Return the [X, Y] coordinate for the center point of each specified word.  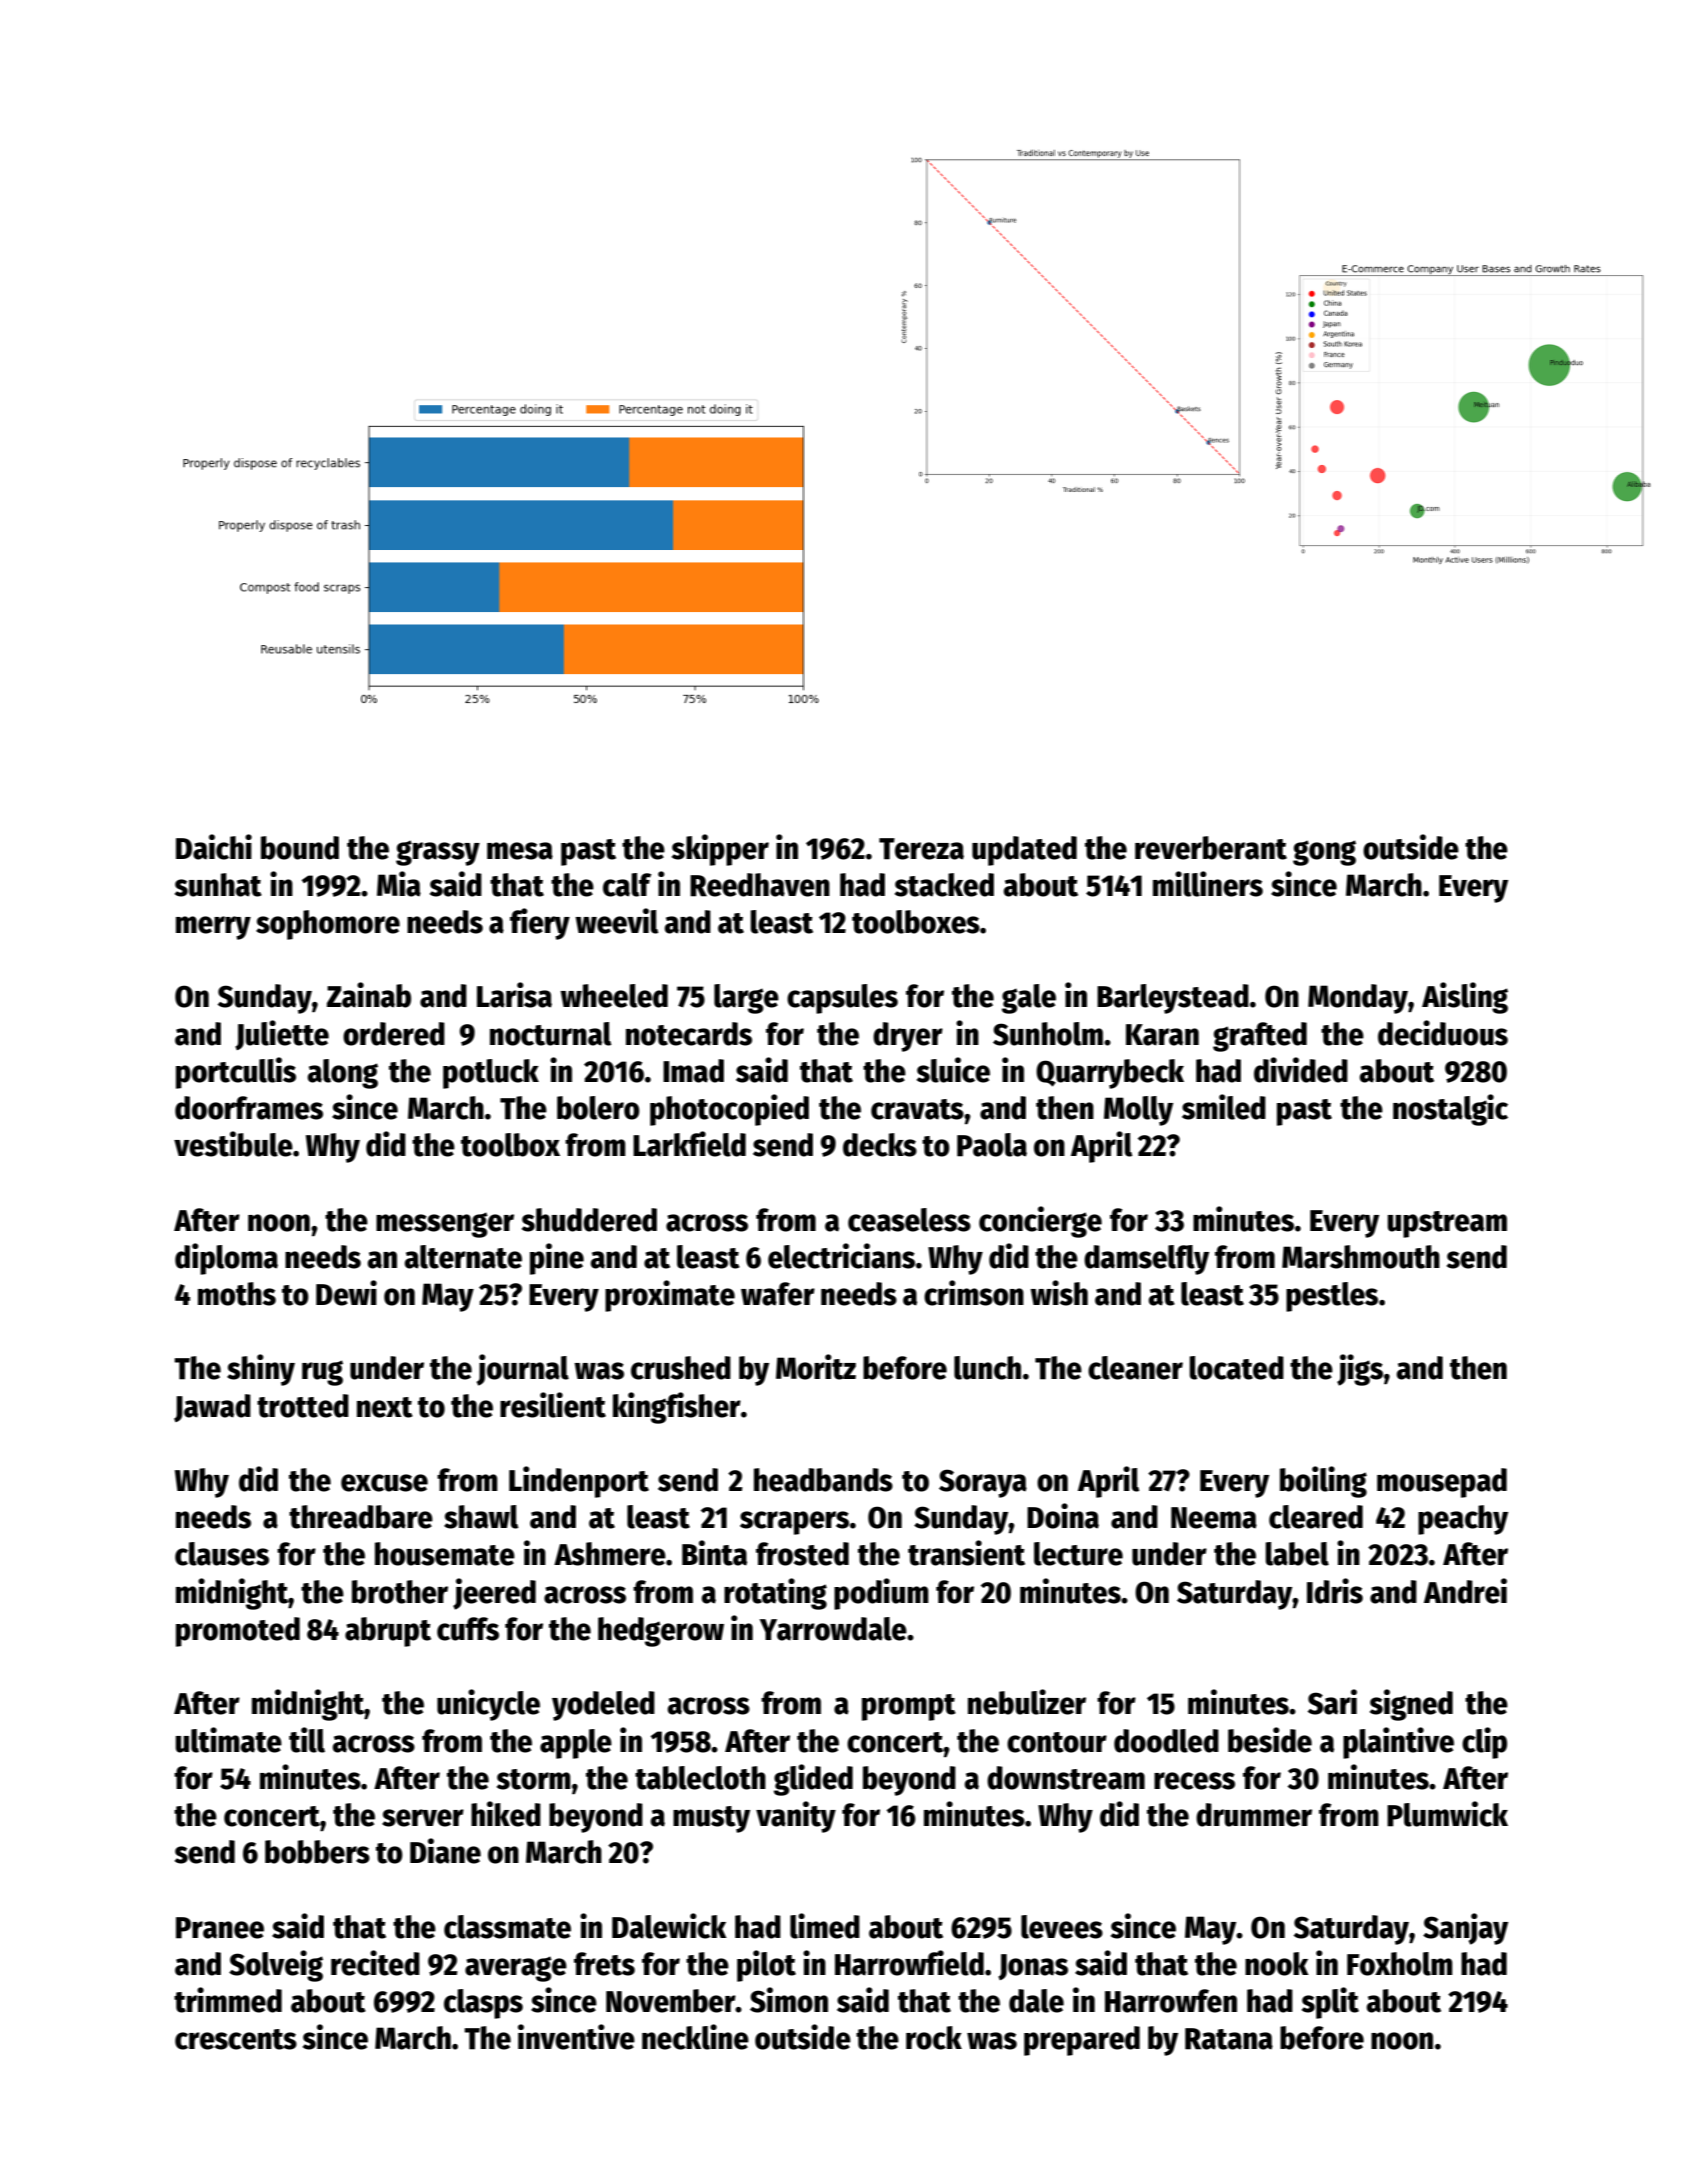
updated [1024, 851]
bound [300, 848]
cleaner [1135, 1368]
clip [1484, 1743]
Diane [445, 1851]
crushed [681, 1368]
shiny [261, 1370]
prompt [909, 1707]
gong [1324, 853]
